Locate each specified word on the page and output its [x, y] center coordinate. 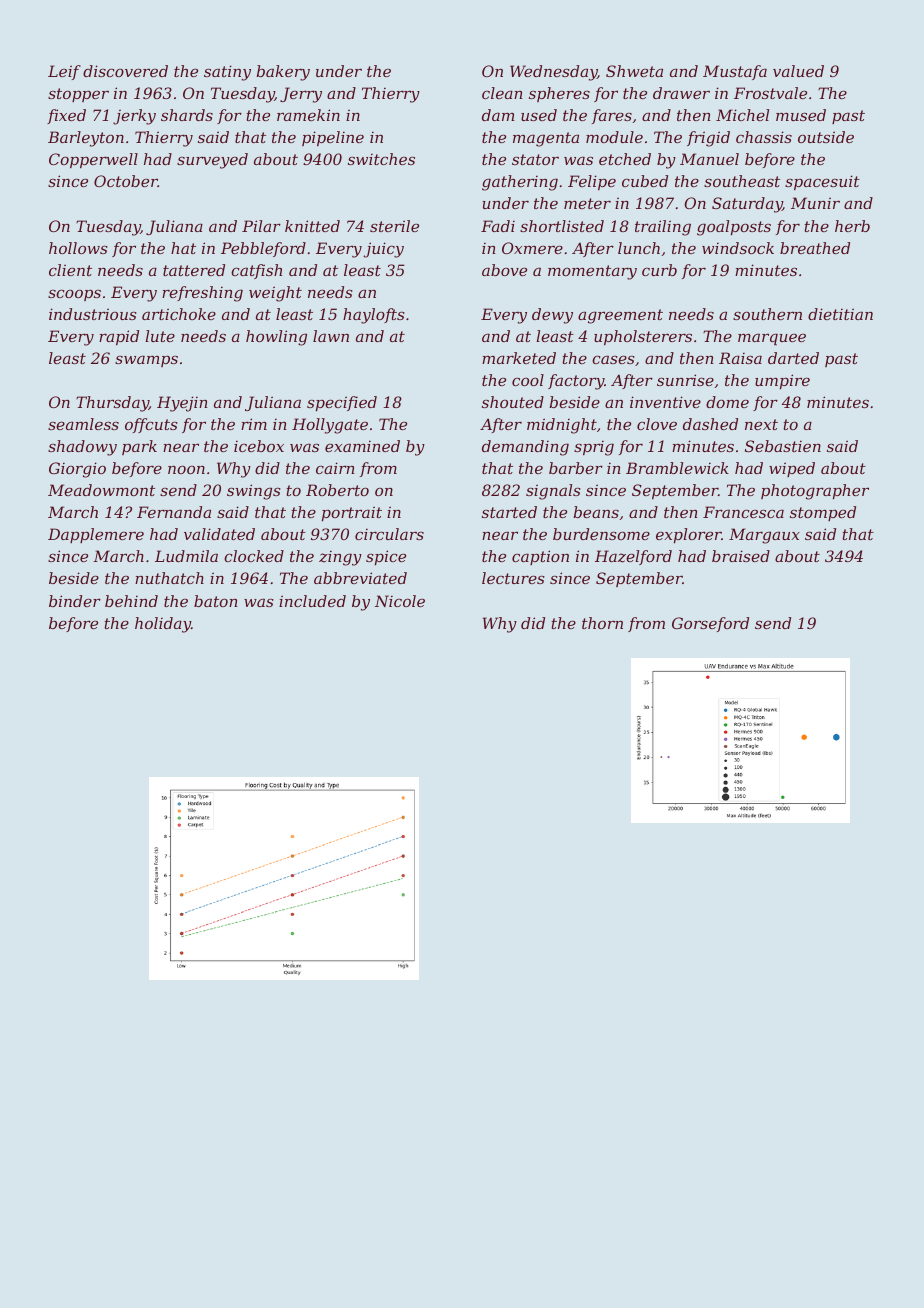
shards [187, 115]
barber [576, 468]
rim [254, 424]
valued [798, 71]
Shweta [634, 71]
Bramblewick [677, 468]
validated [219, 534]
